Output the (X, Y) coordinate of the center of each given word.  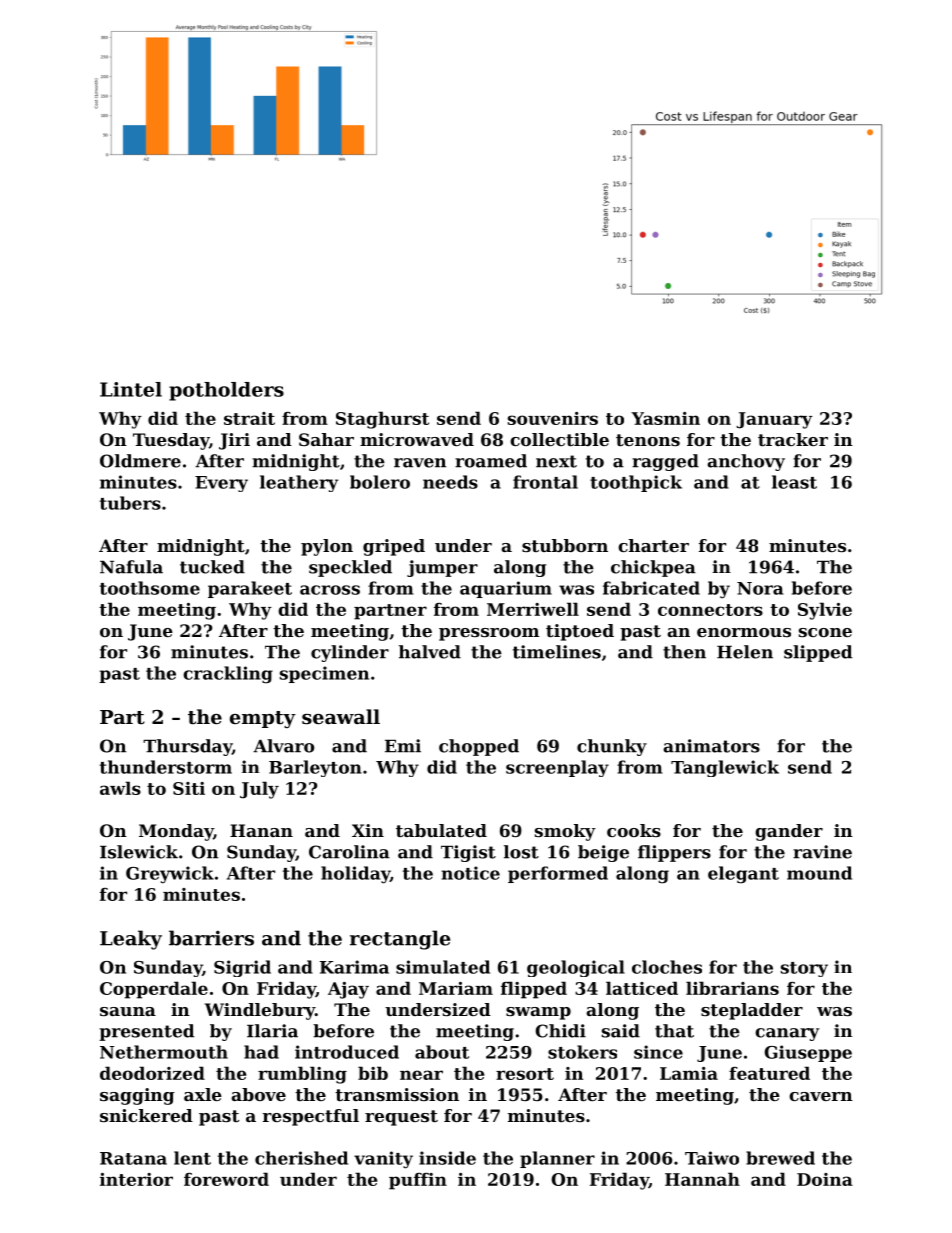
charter (653, 545)
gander (789, 832)
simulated (443, 967)
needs (450, 482)
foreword (226, 1179)
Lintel (131, 389)
